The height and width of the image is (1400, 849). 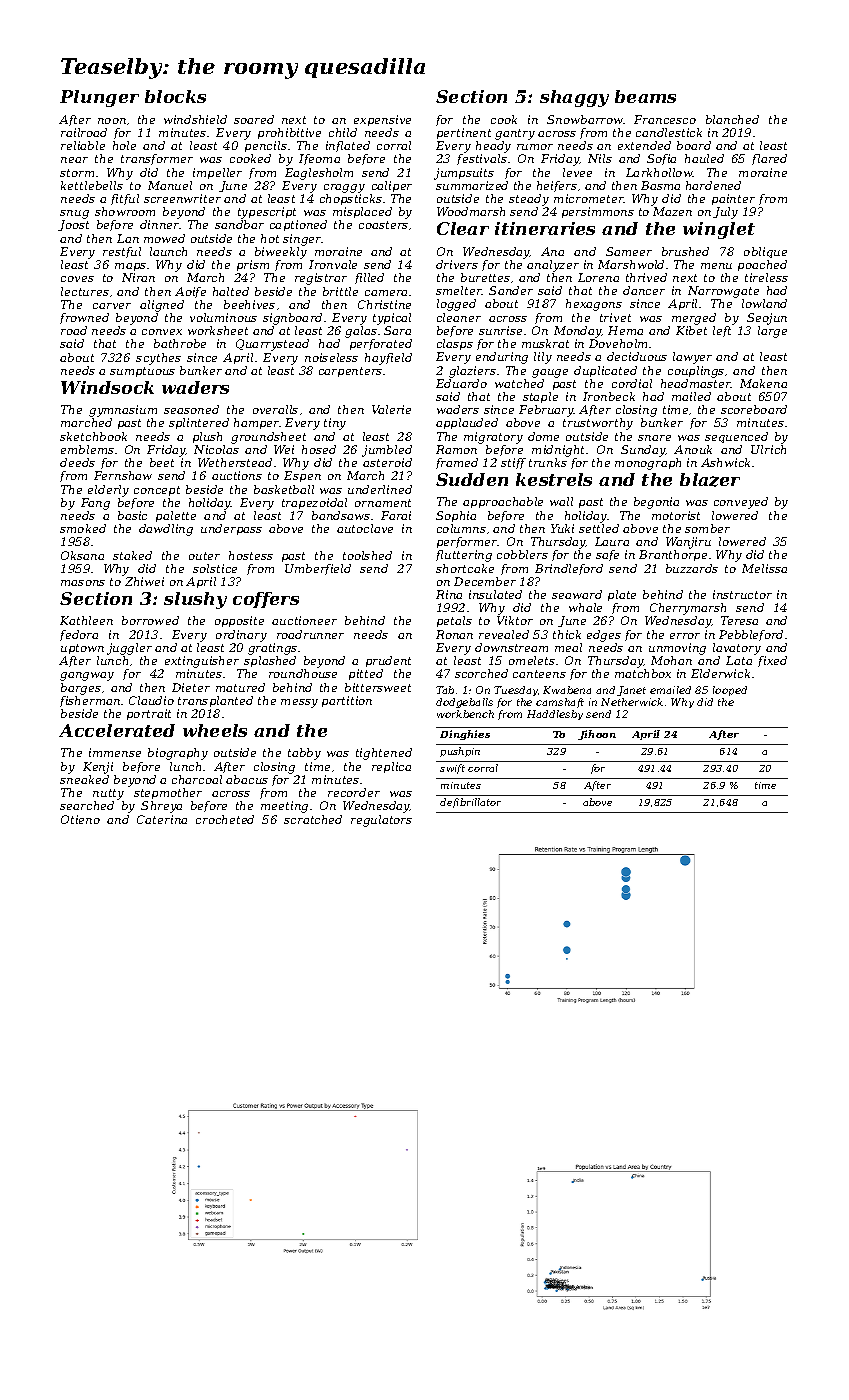 I want to click on blocks, so click(x=175, y=96).
